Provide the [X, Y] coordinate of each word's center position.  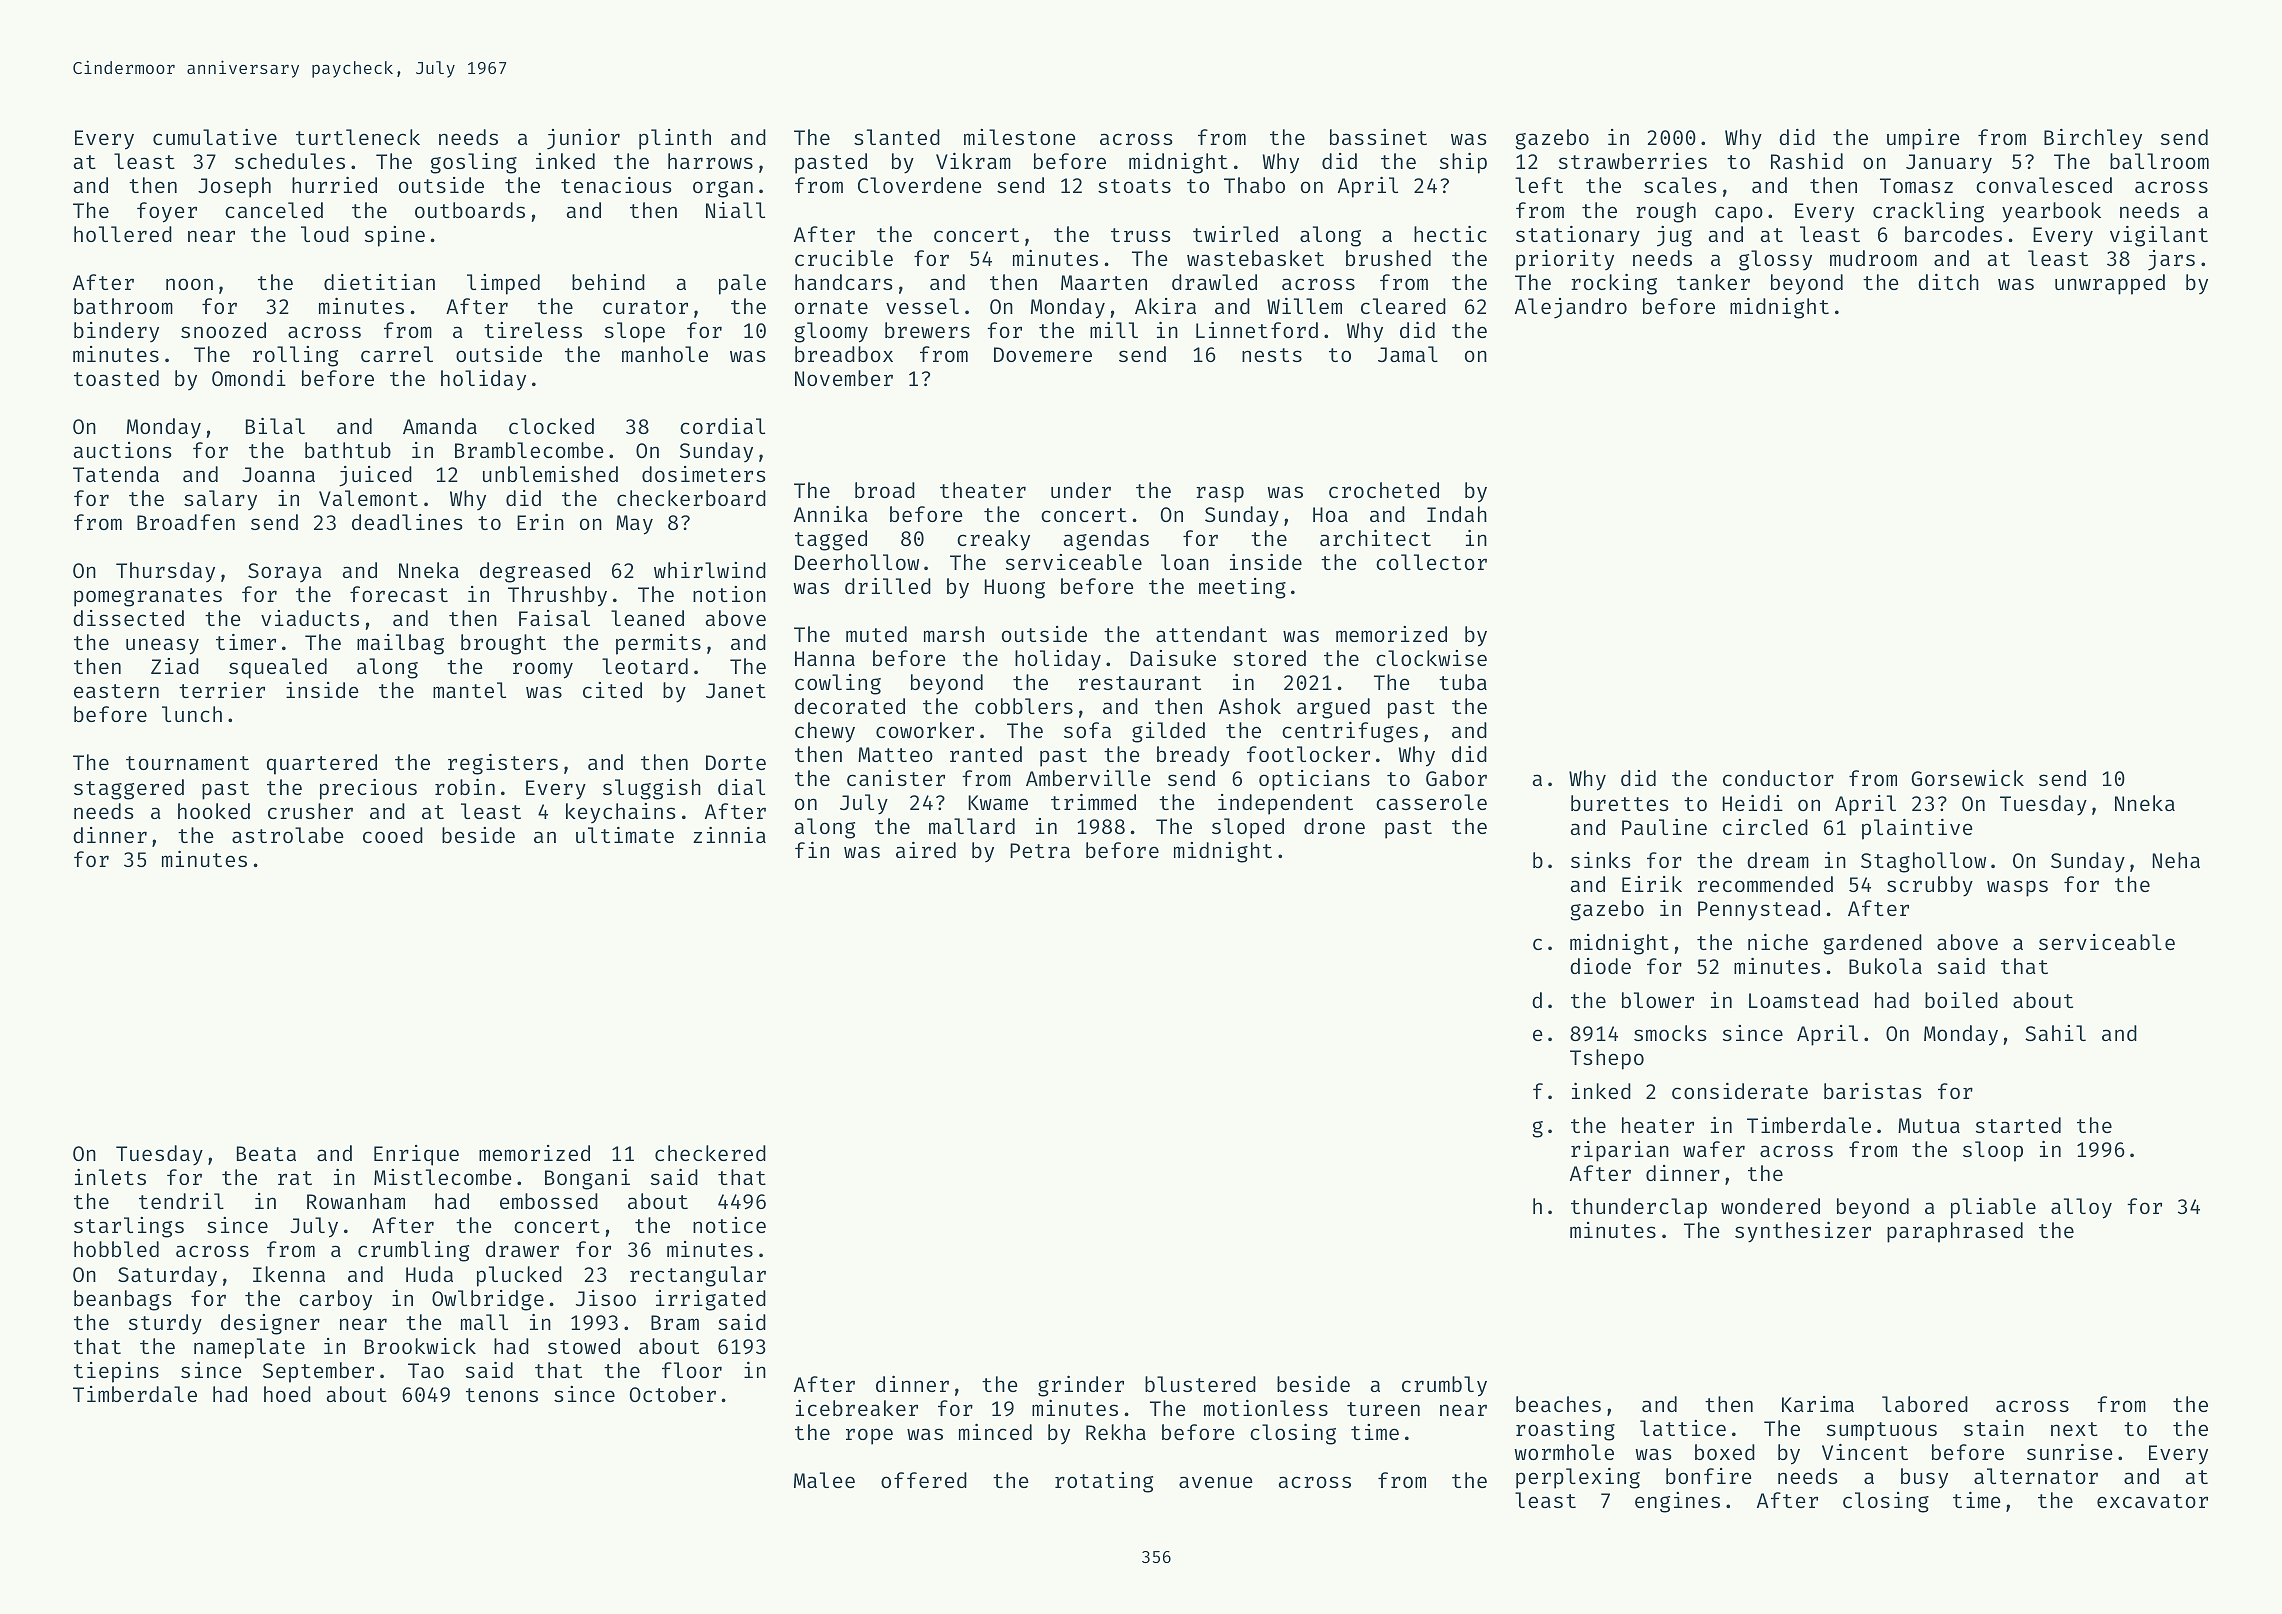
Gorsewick [1967, 778]
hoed [287, 1394]
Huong [1014, 589]
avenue [1216, 1482]
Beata [266, 1153]
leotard [645, 666]
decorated [849, 706]
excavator [2152, 1501]
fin [812, 849]
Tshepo [1607, 1059]
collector [1431, 562]
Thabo [1254, 185]
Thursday [165, 572]
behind [608, 282]
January [1949, 164]
